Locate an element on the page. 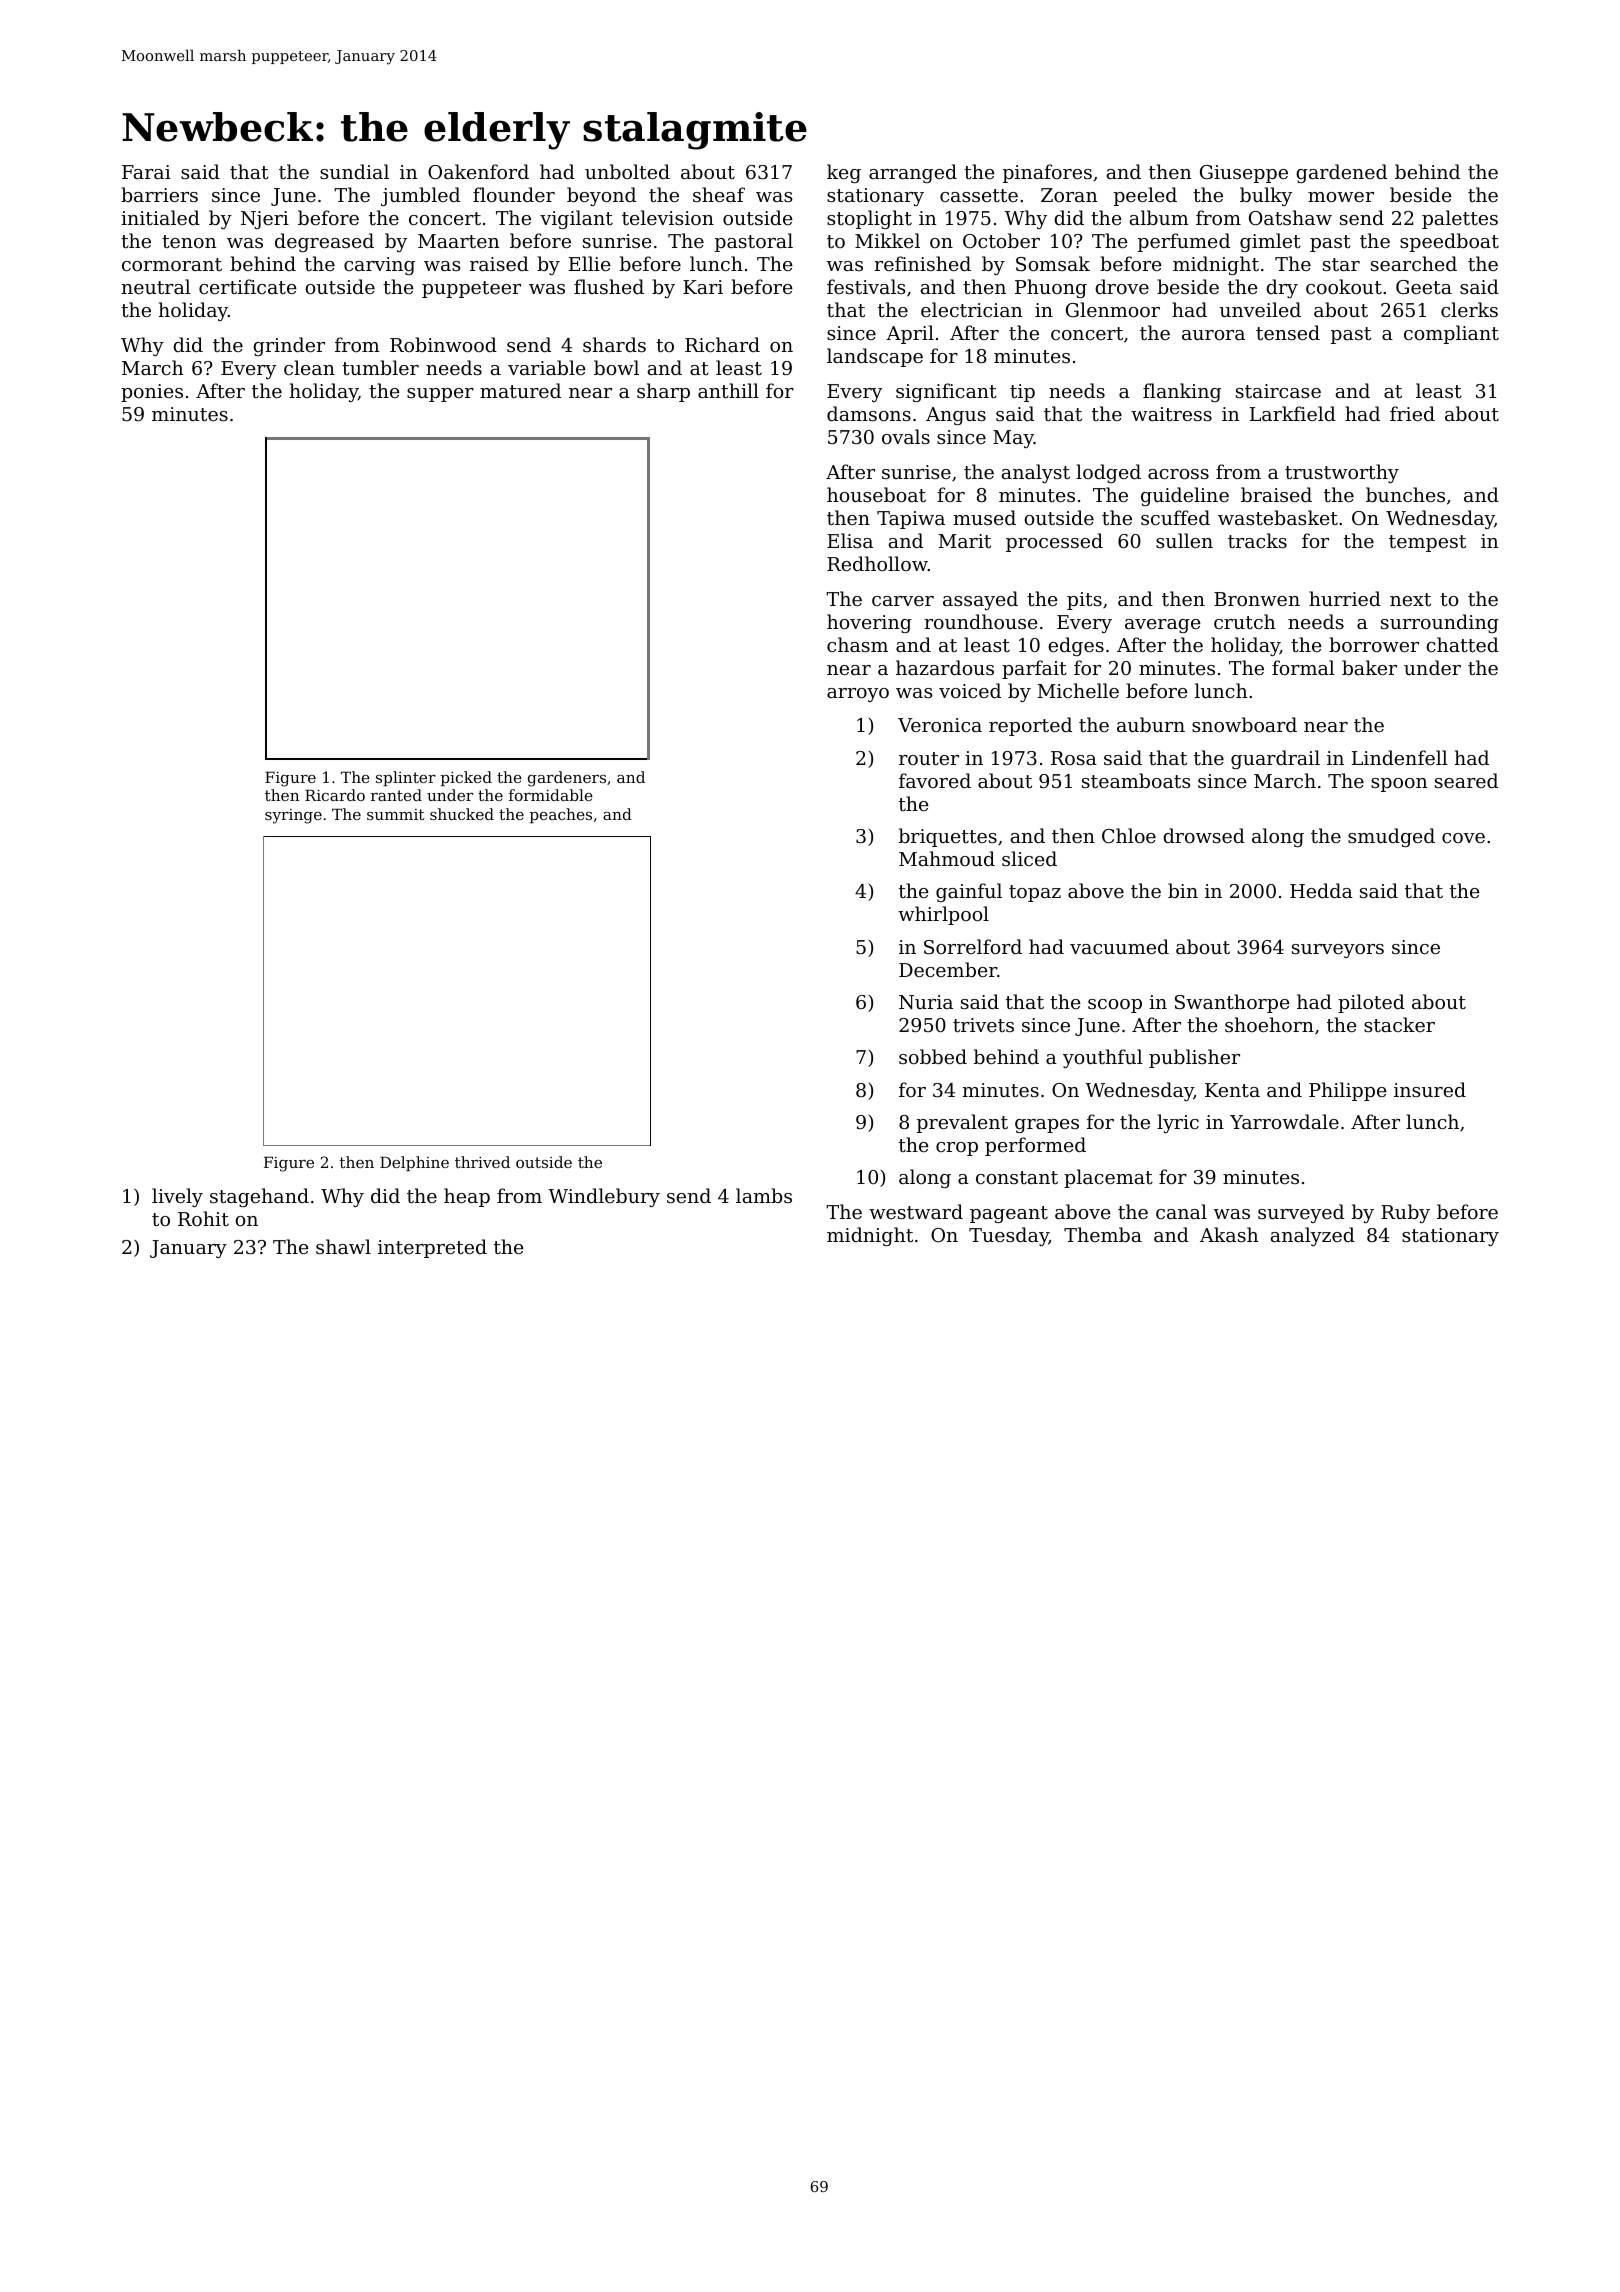  Chloe is located at coordinates (1129, 835).
